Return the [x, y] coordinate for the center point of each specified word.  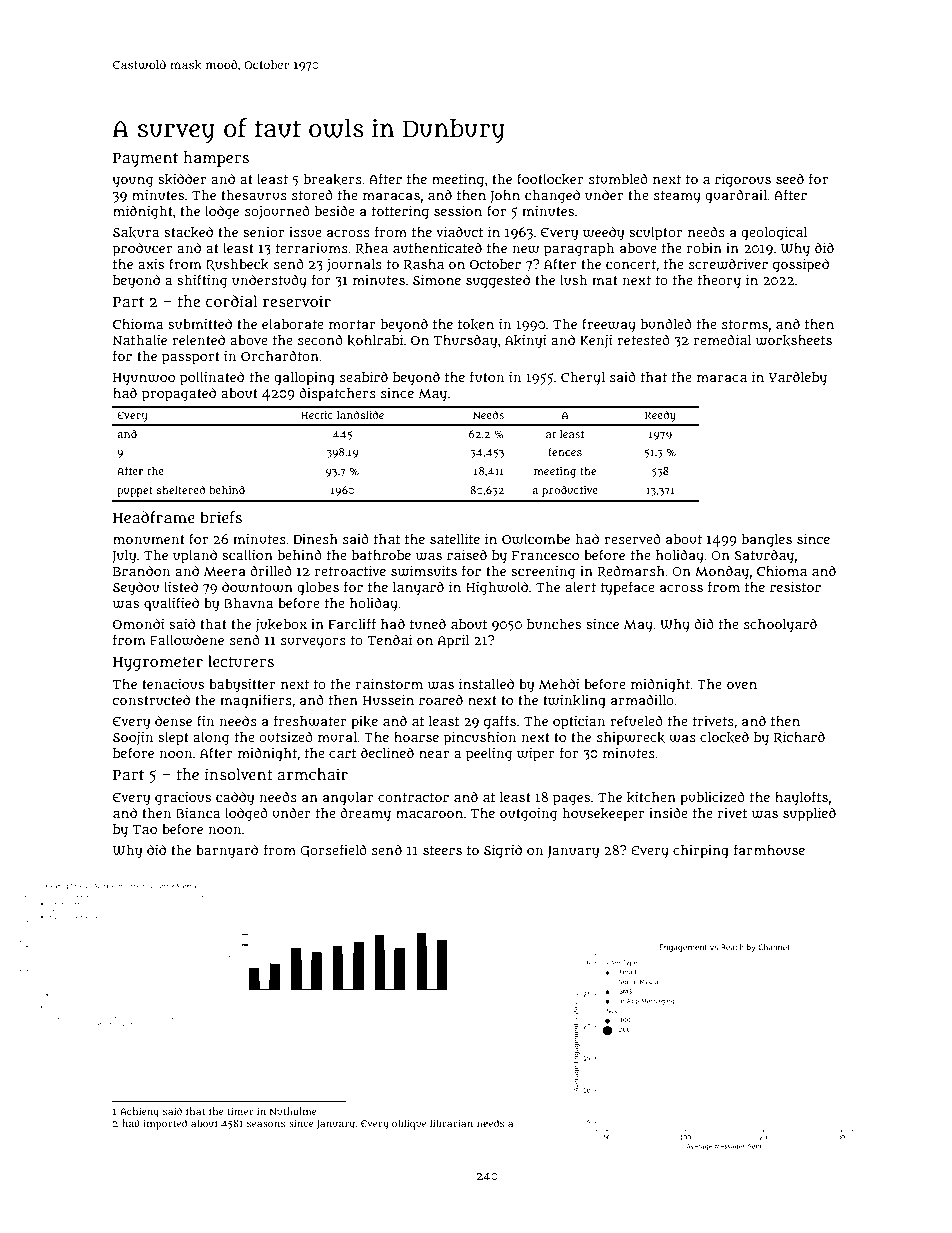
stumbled [618, 178]
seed [790, 178]
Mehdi [559, 683]
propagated [179, 394]
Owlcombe [536, 539]
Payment [145, 160]
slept [173, 739]
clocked [724, 737]
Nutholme [293, 1111]
